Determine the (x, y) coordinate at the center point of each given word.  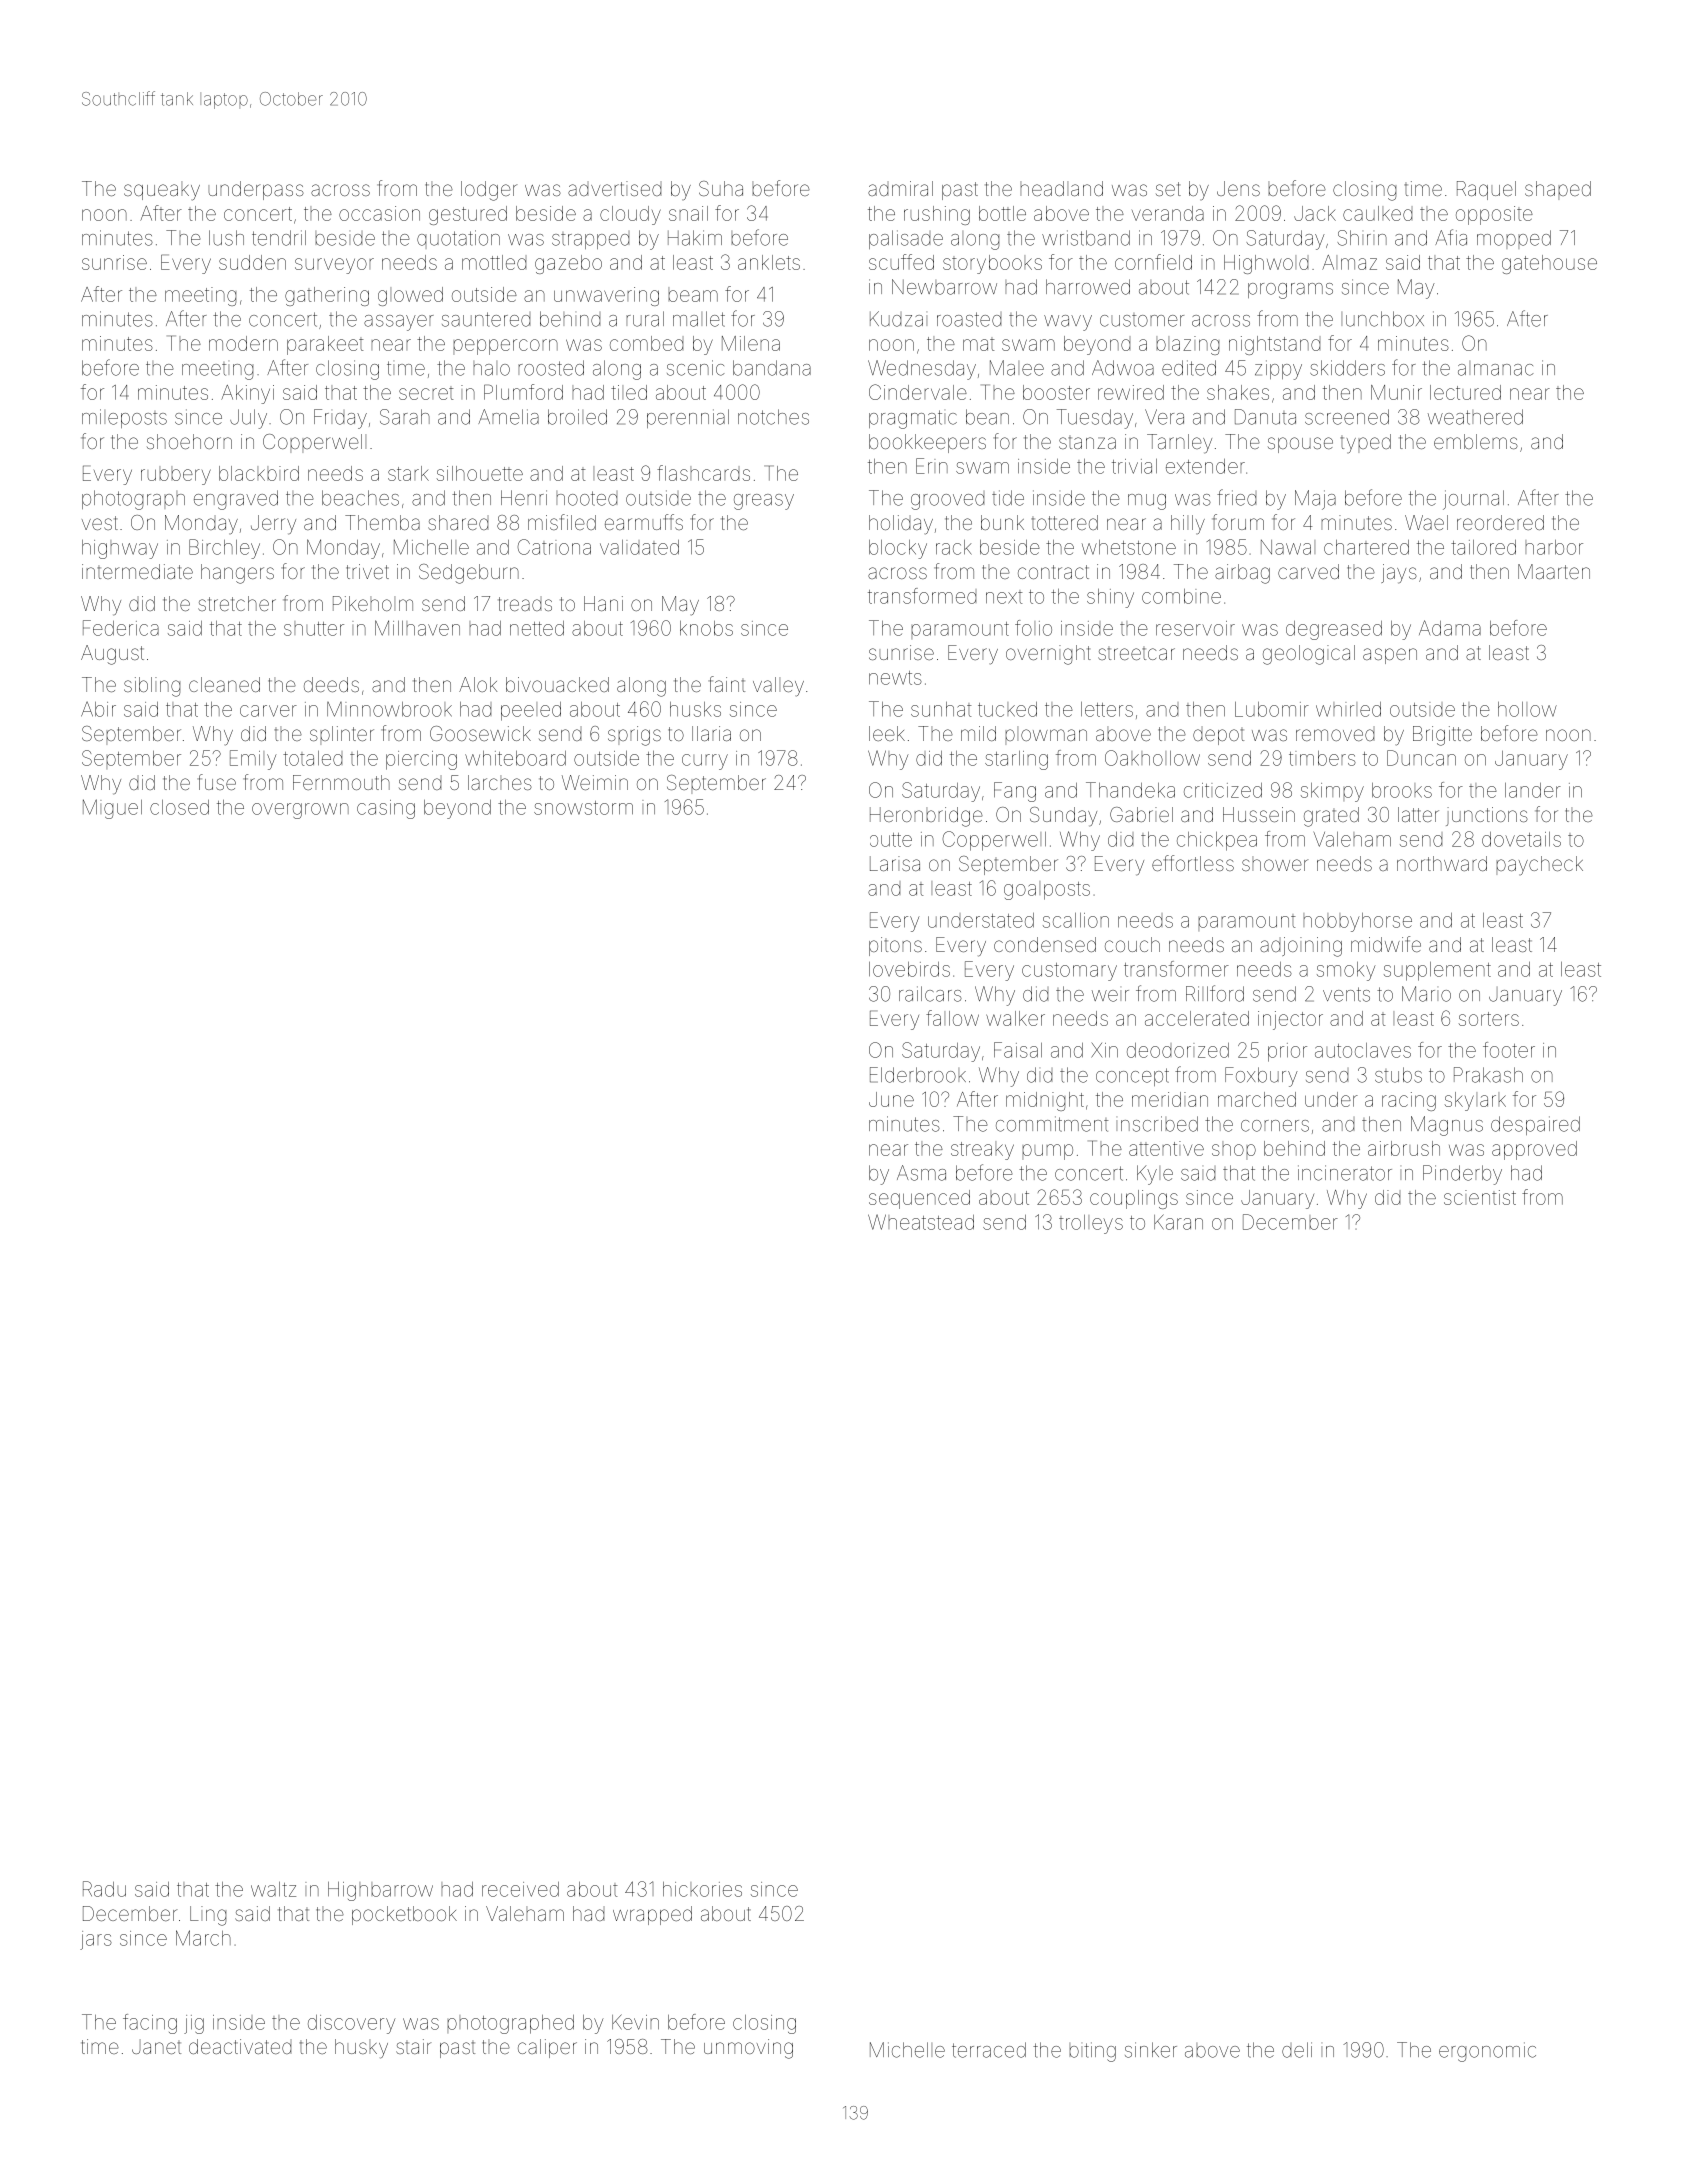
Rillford (1215, 993)
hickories (702, 1889)
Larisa (895, 863)
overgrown (300, 811)
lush (226, 238)
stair (414, 2046)
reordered (1500, 522)
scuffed (901, 262)
